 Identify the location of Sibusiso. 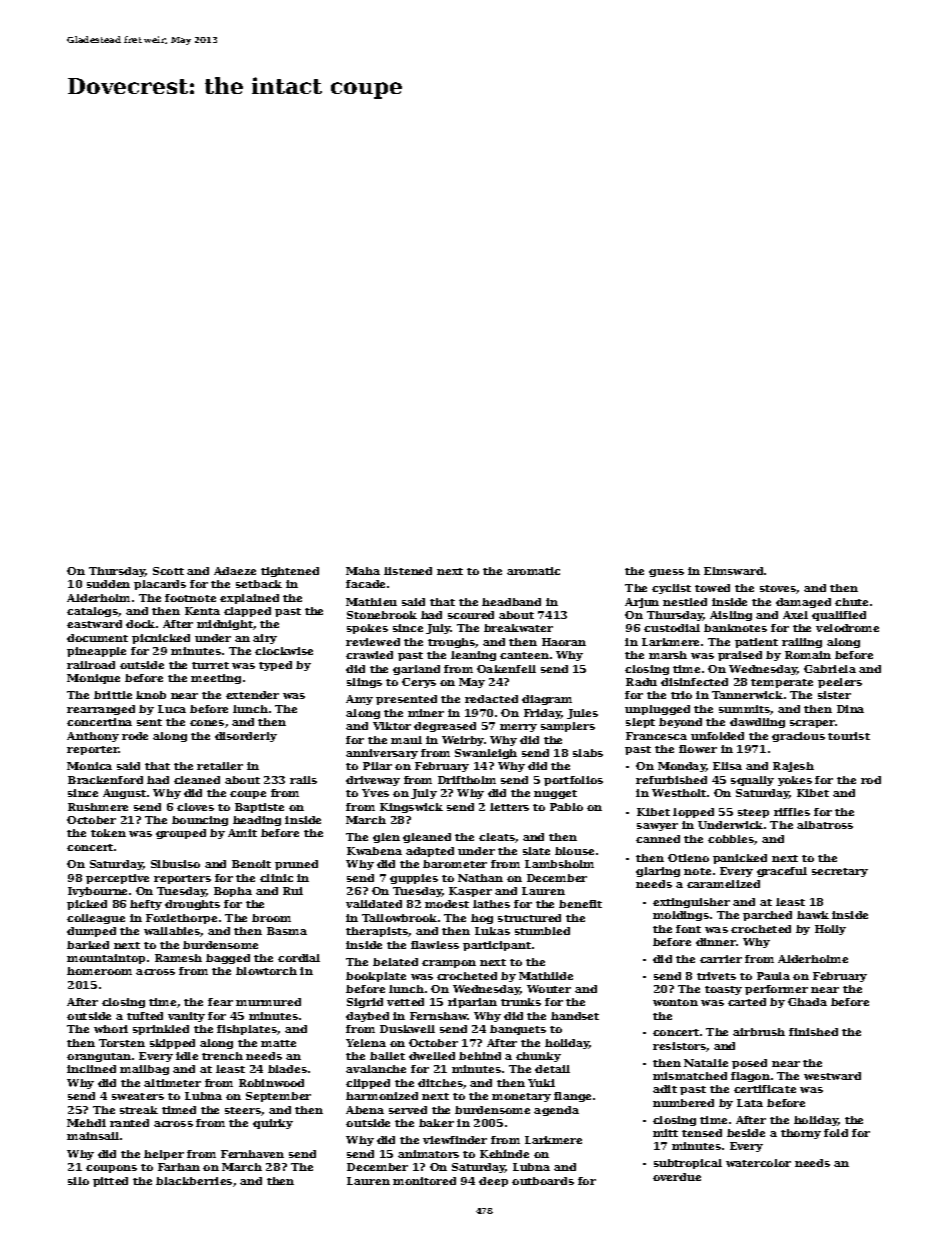
(175, 864).
